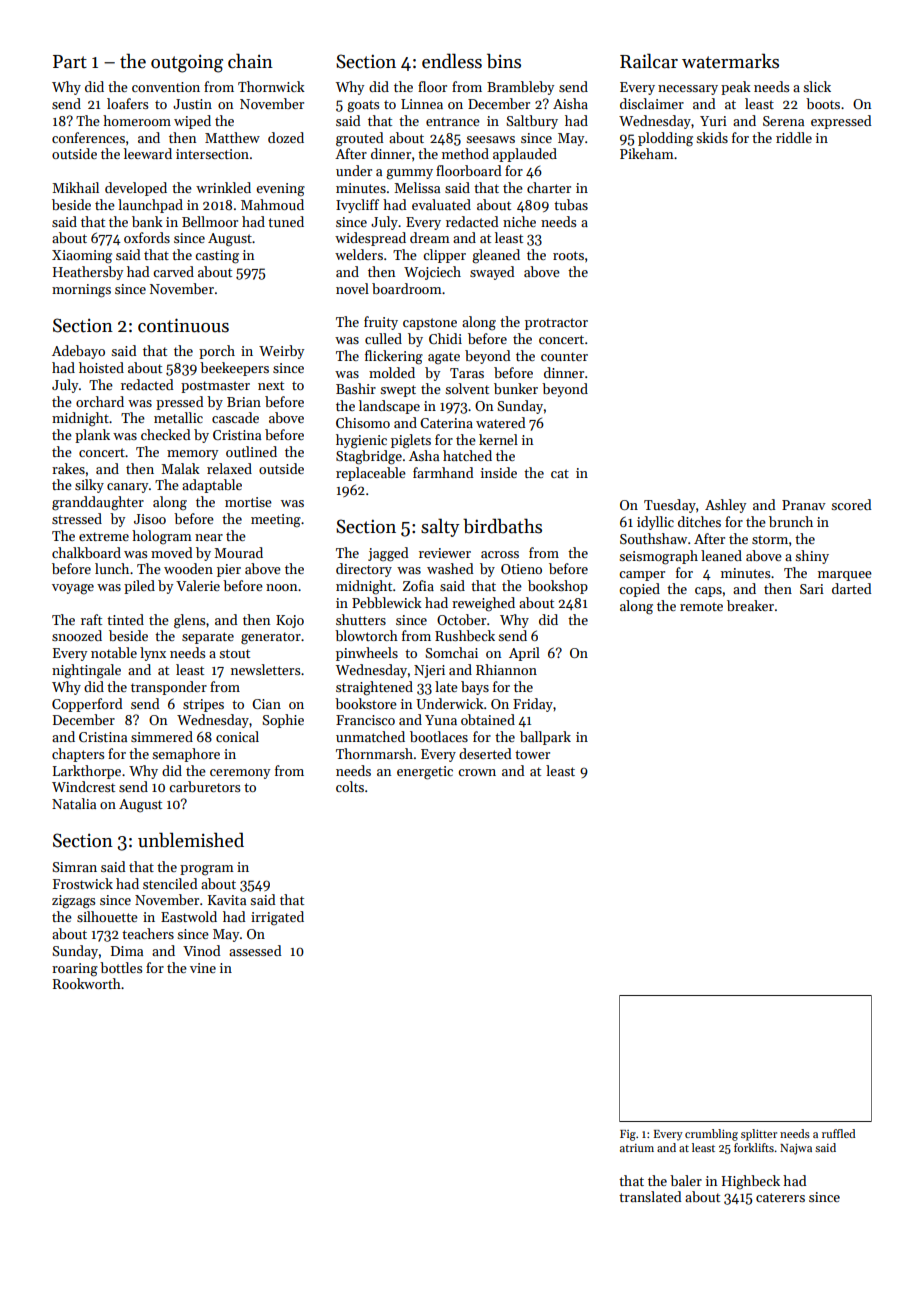 Image resolution: width=924 pixels, height=1308 pixels. Describe the element at coordinates (203, 968) in the document. I see `vine` at that location.
